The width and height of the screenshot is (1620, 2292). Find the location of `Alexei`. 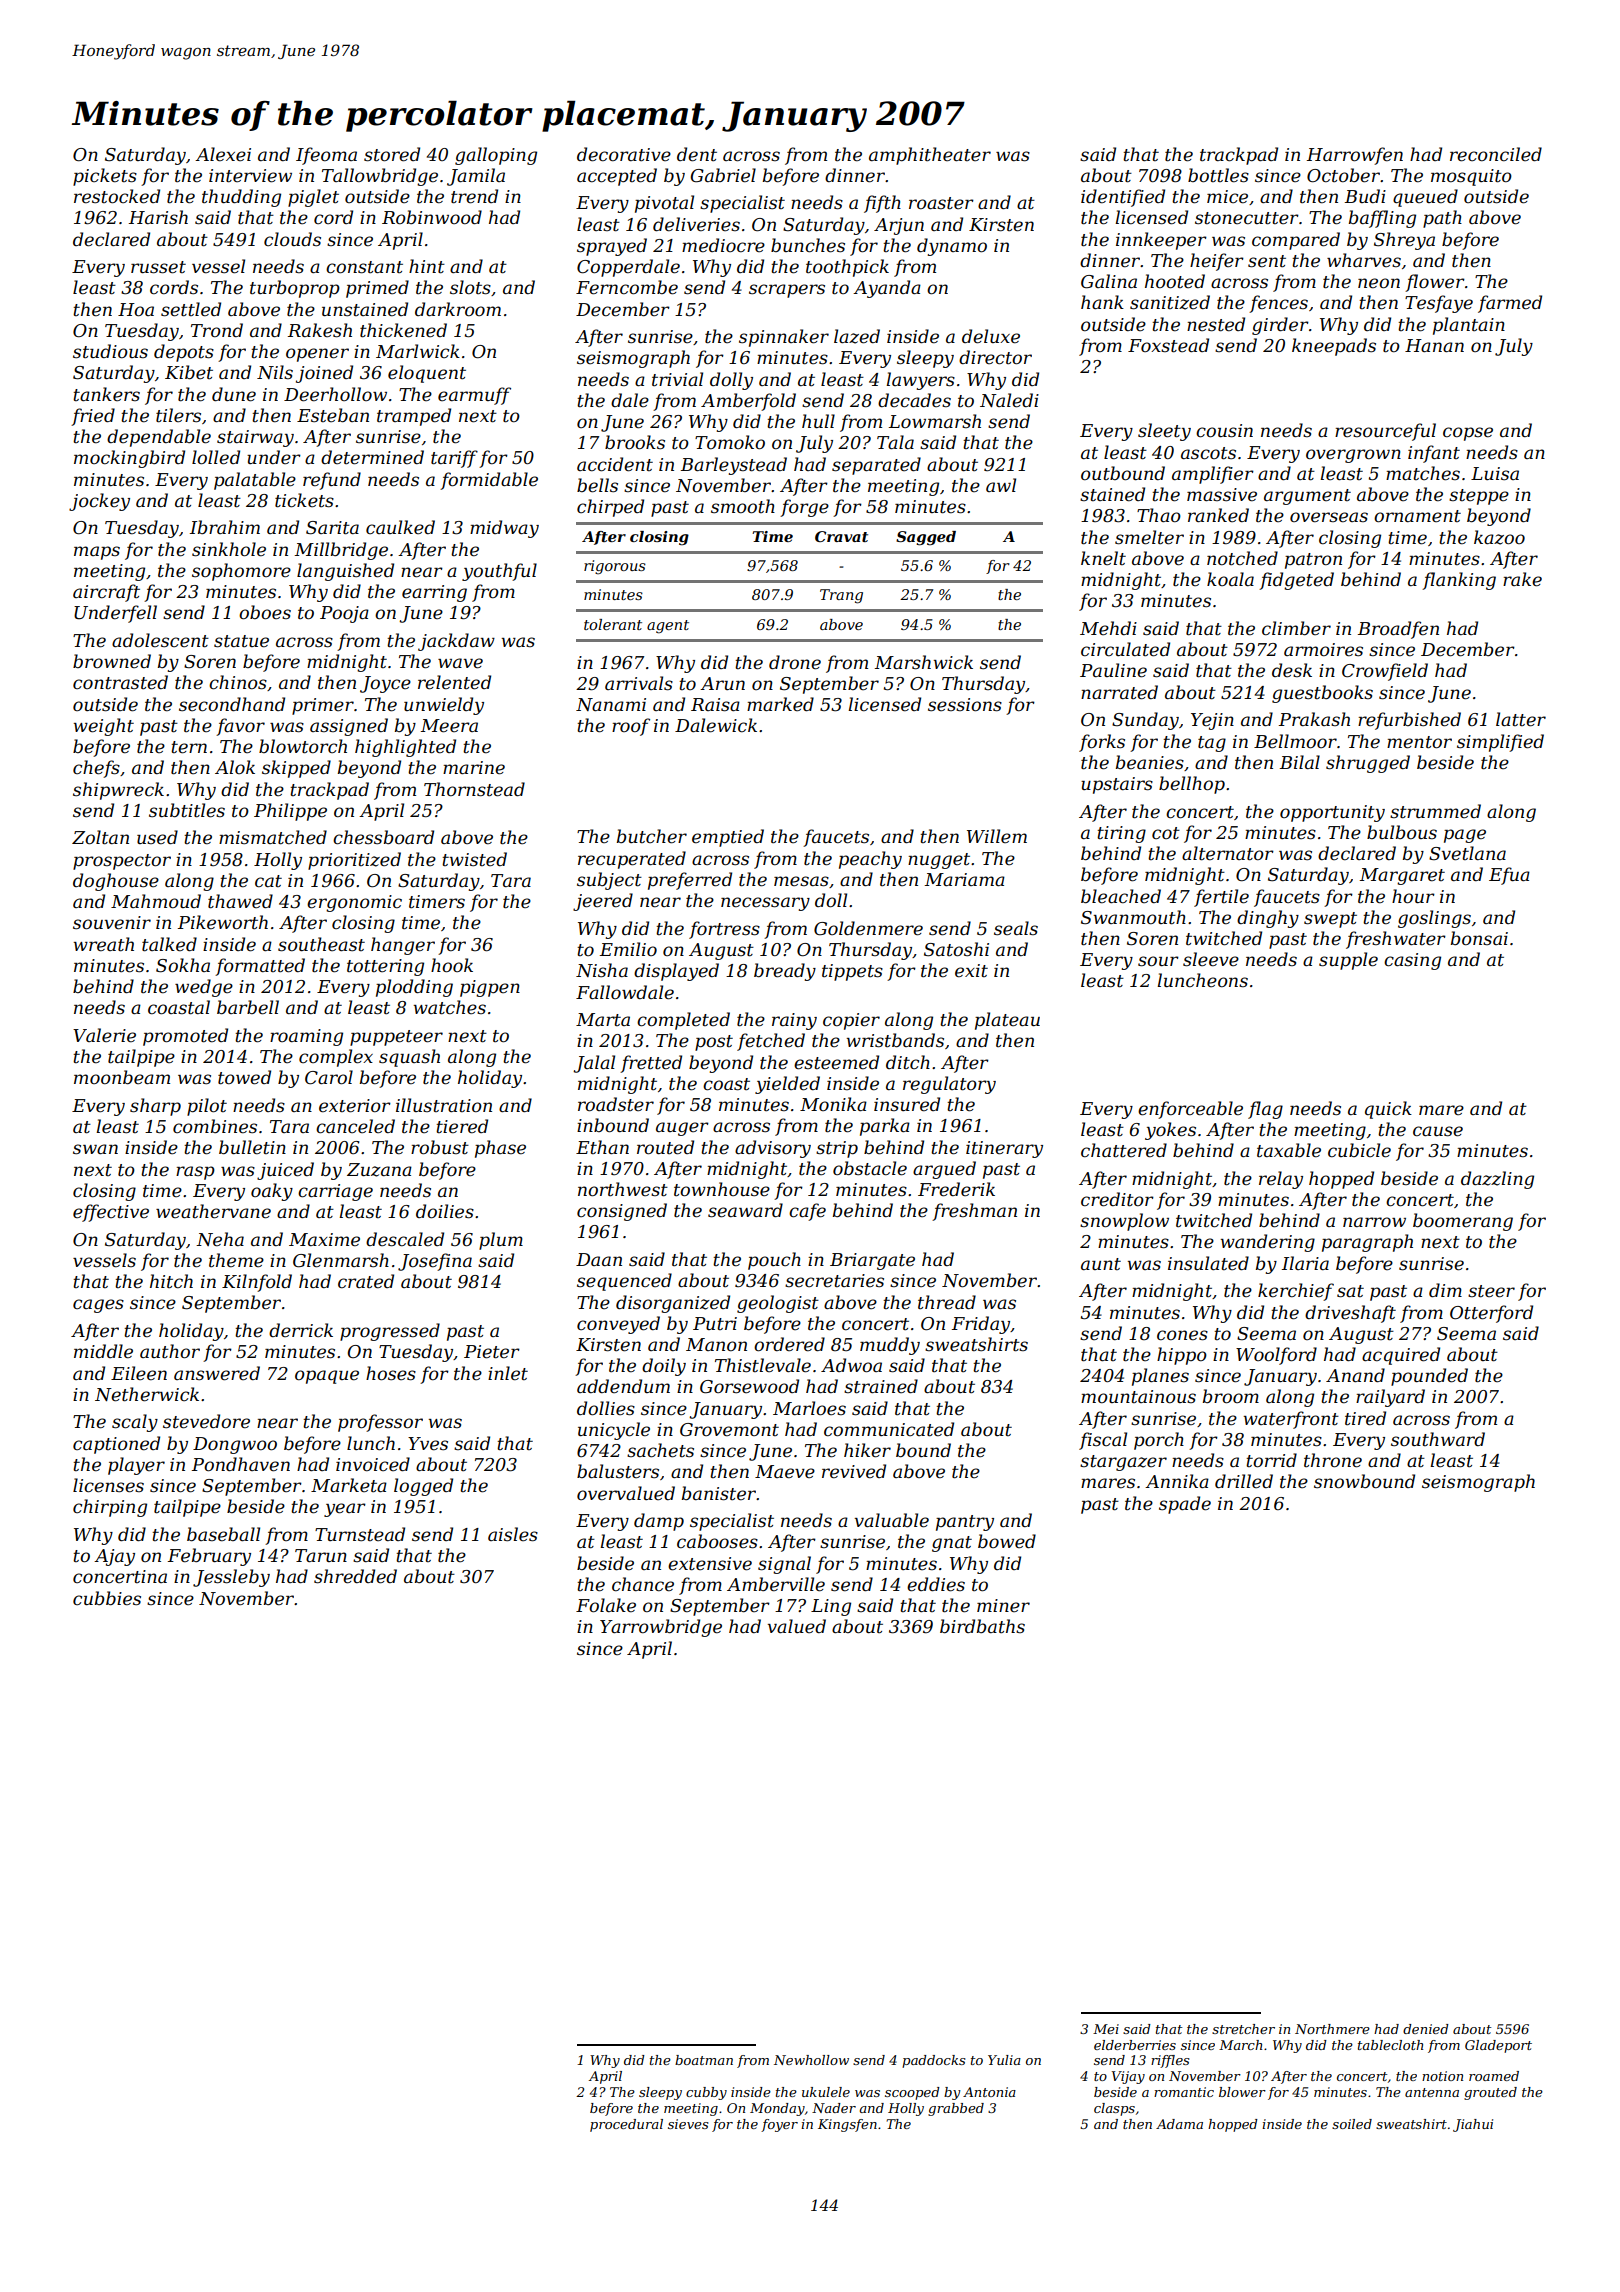

Alexei is located at coordinates (223, 154).
